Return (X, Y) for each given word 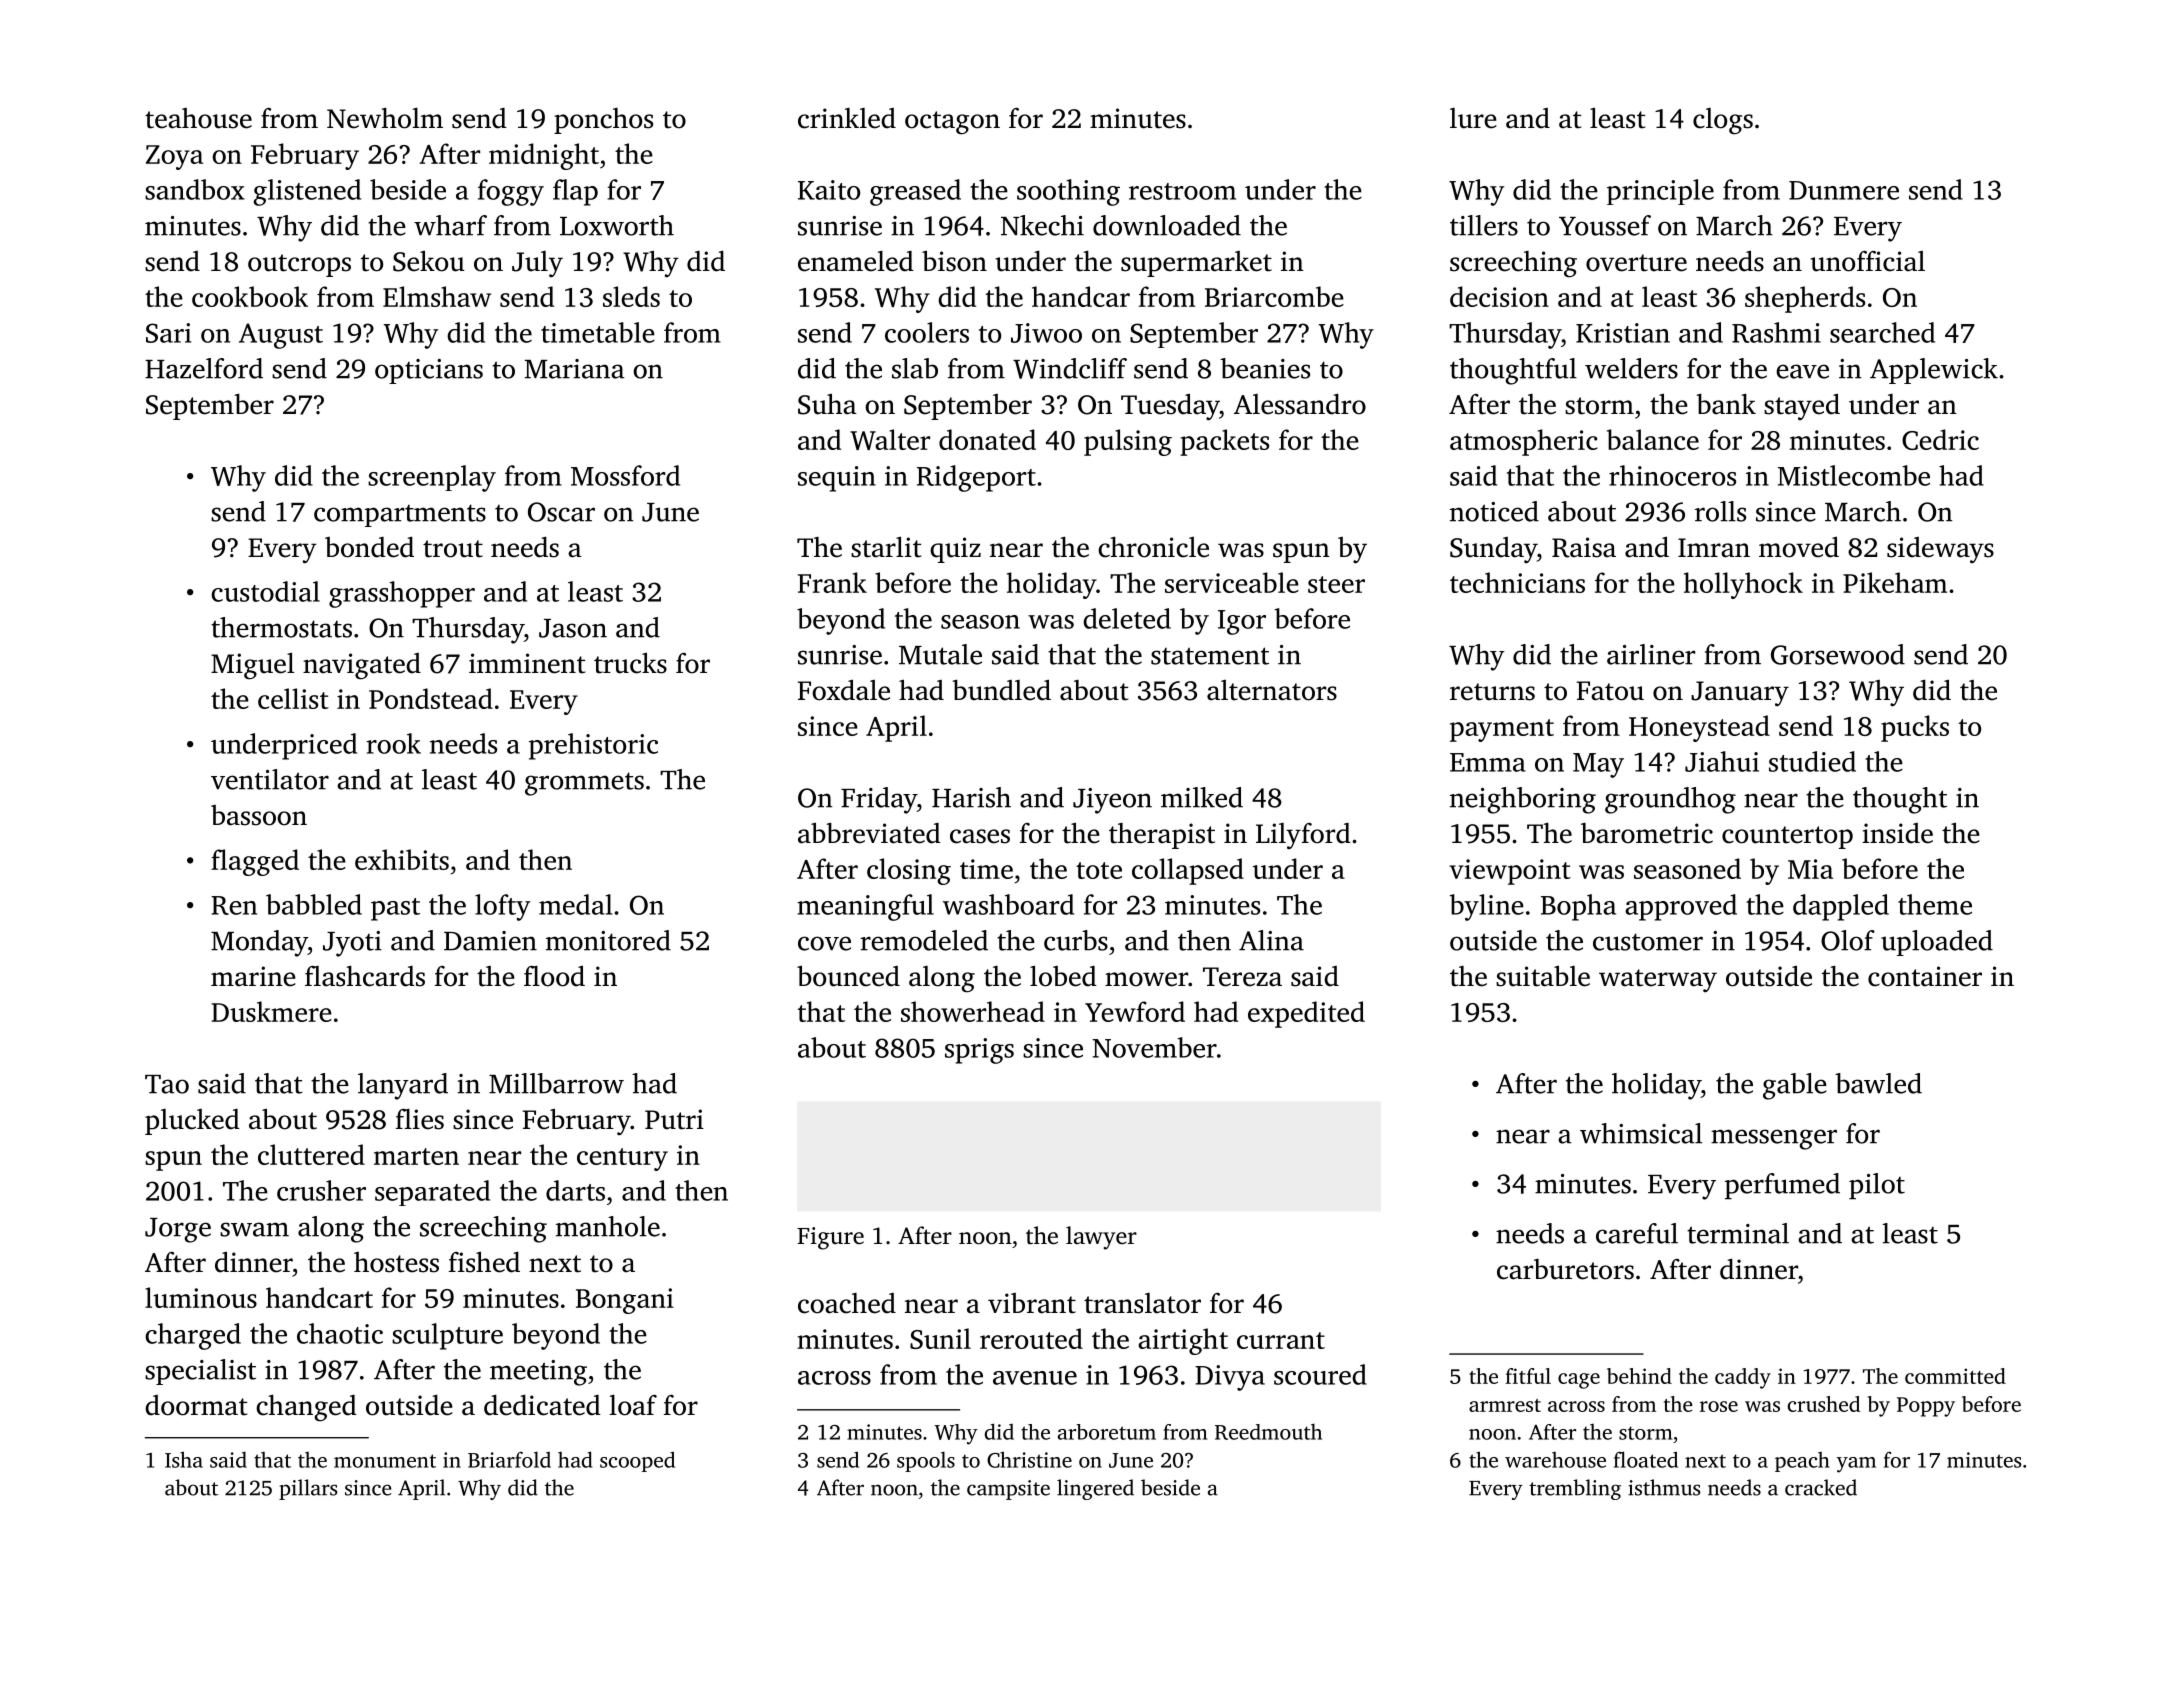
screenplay (432, 478)
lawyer (1101, 1238)
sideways (1940, 550)
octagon (952, 123)
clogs (1723, 121)
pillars (308, 1489)
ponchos (603, 121)
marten (416, 1156)
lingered (1095, 1489)
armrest (1505, 1405)
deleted (1127, 618)
